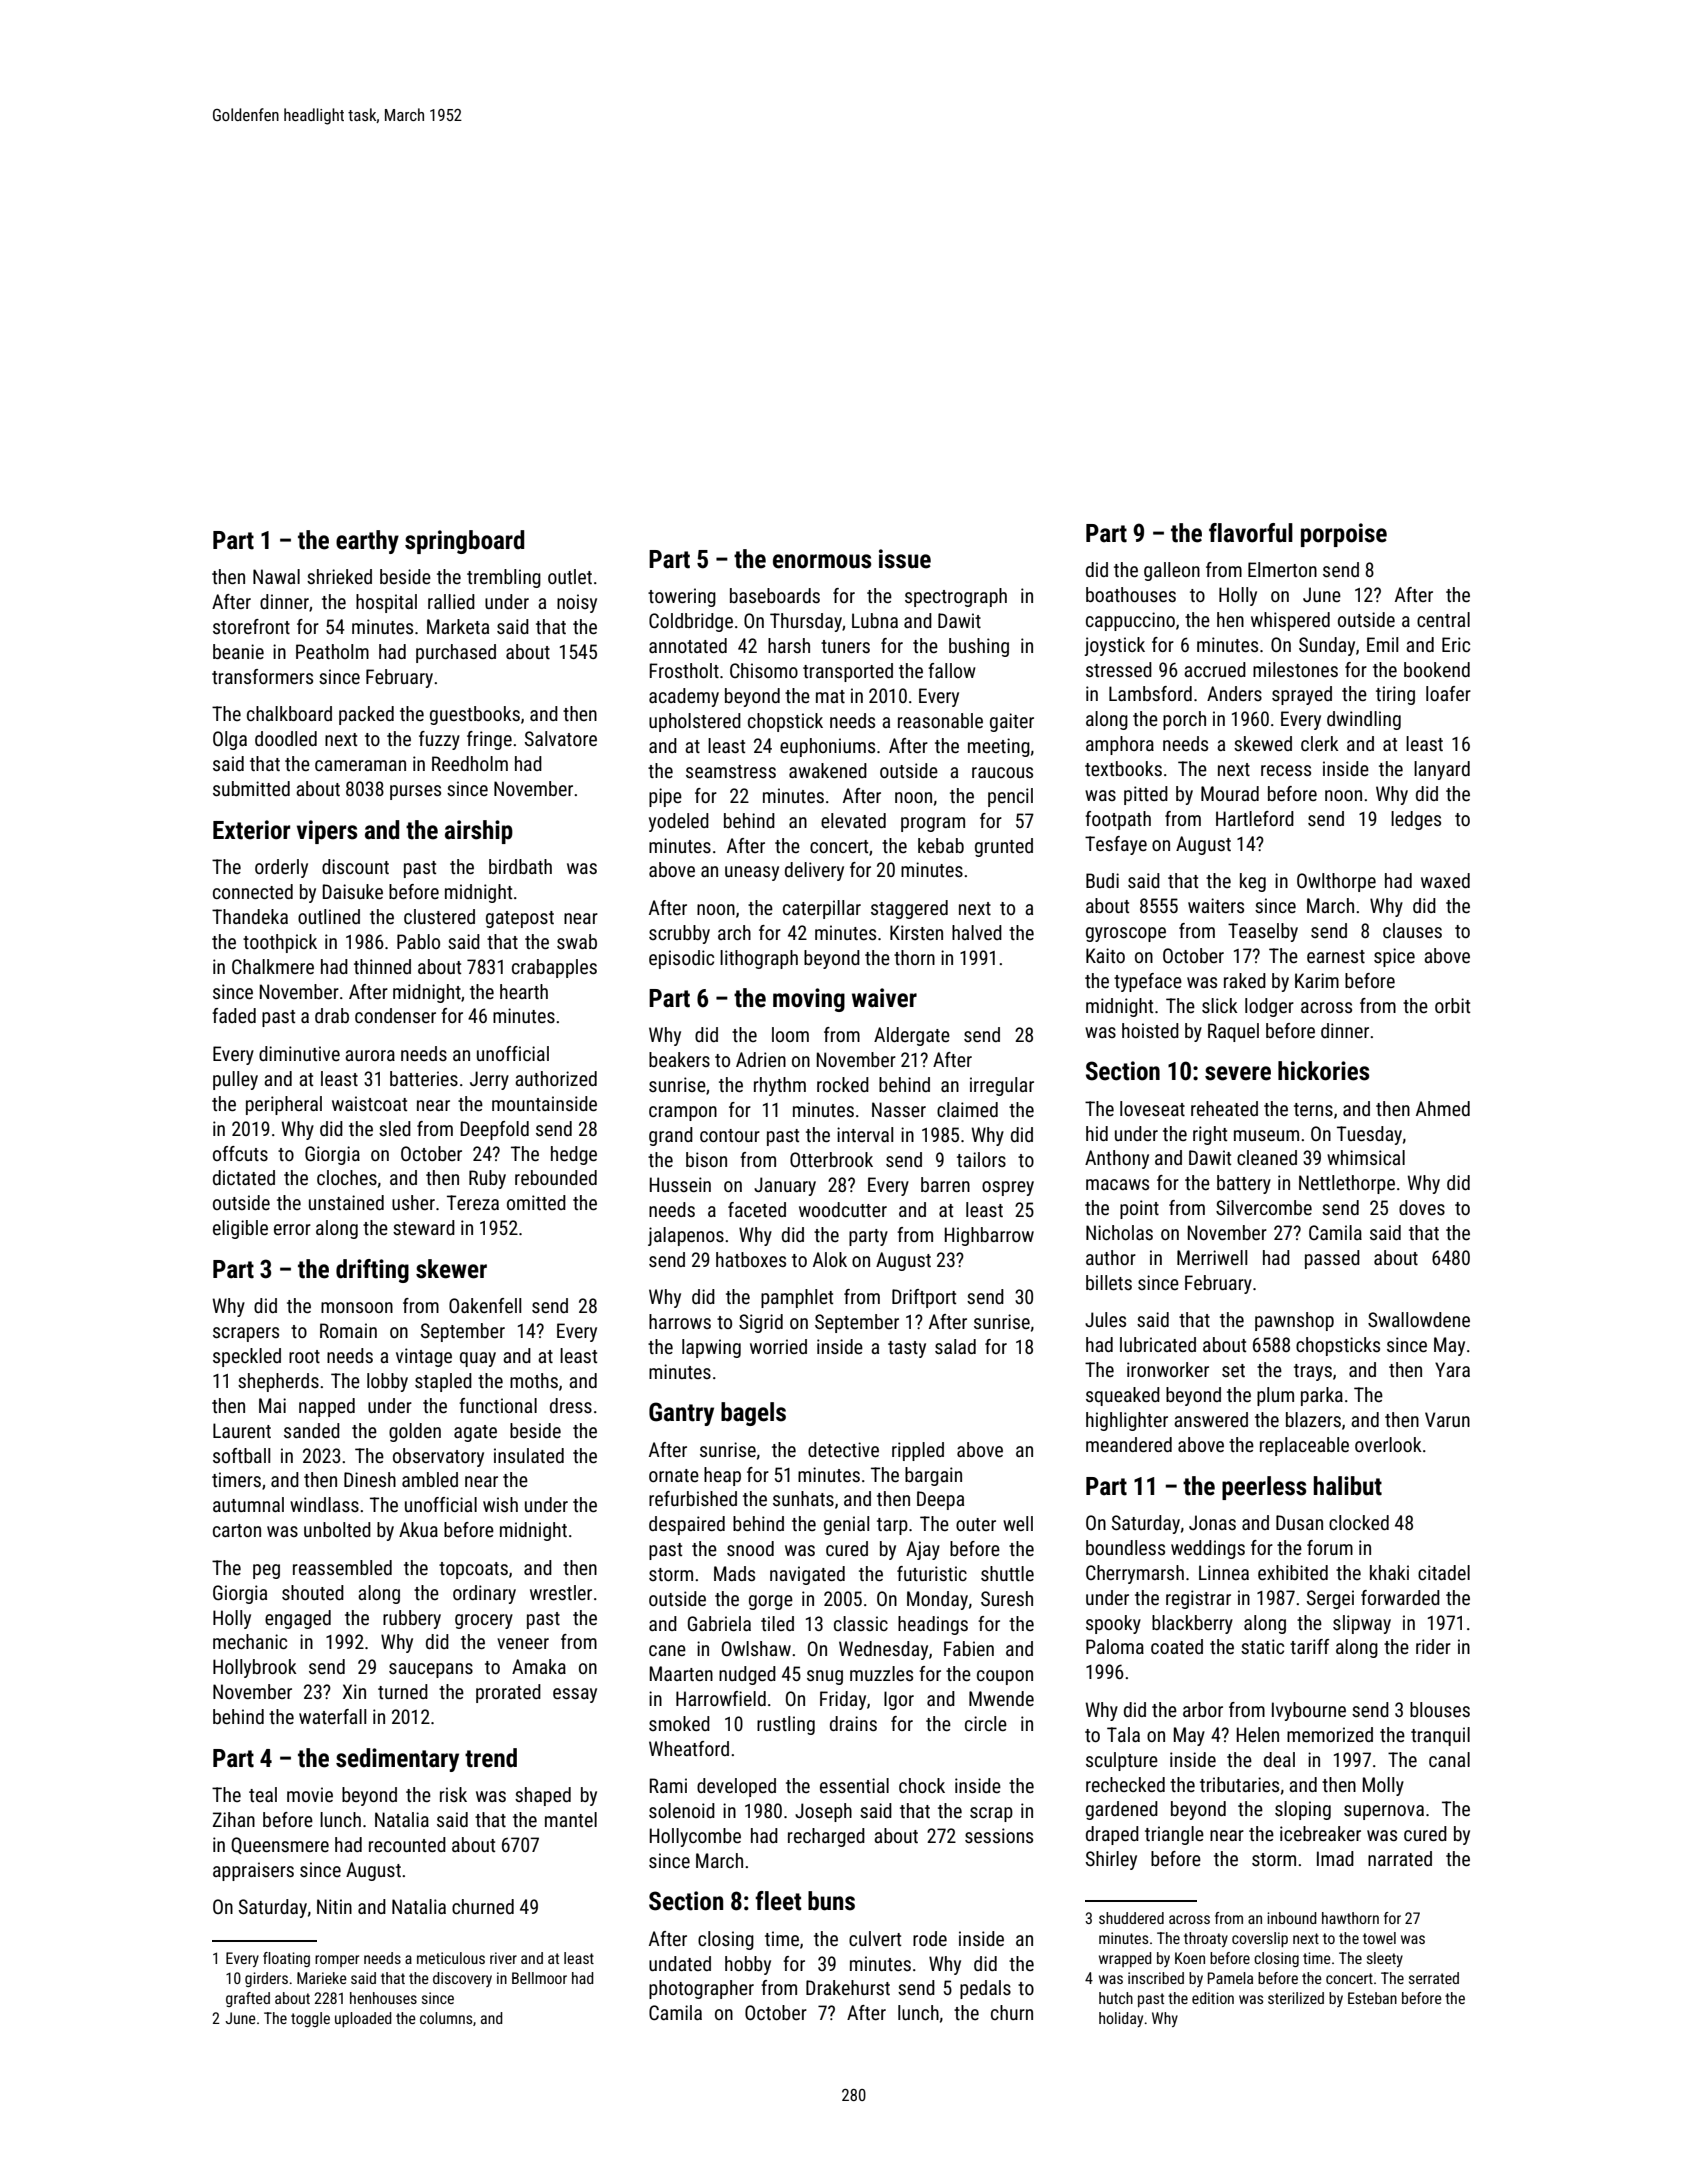 The height and width of the page is (2178, 1683). I want to click on halved, so click(977, 932).
